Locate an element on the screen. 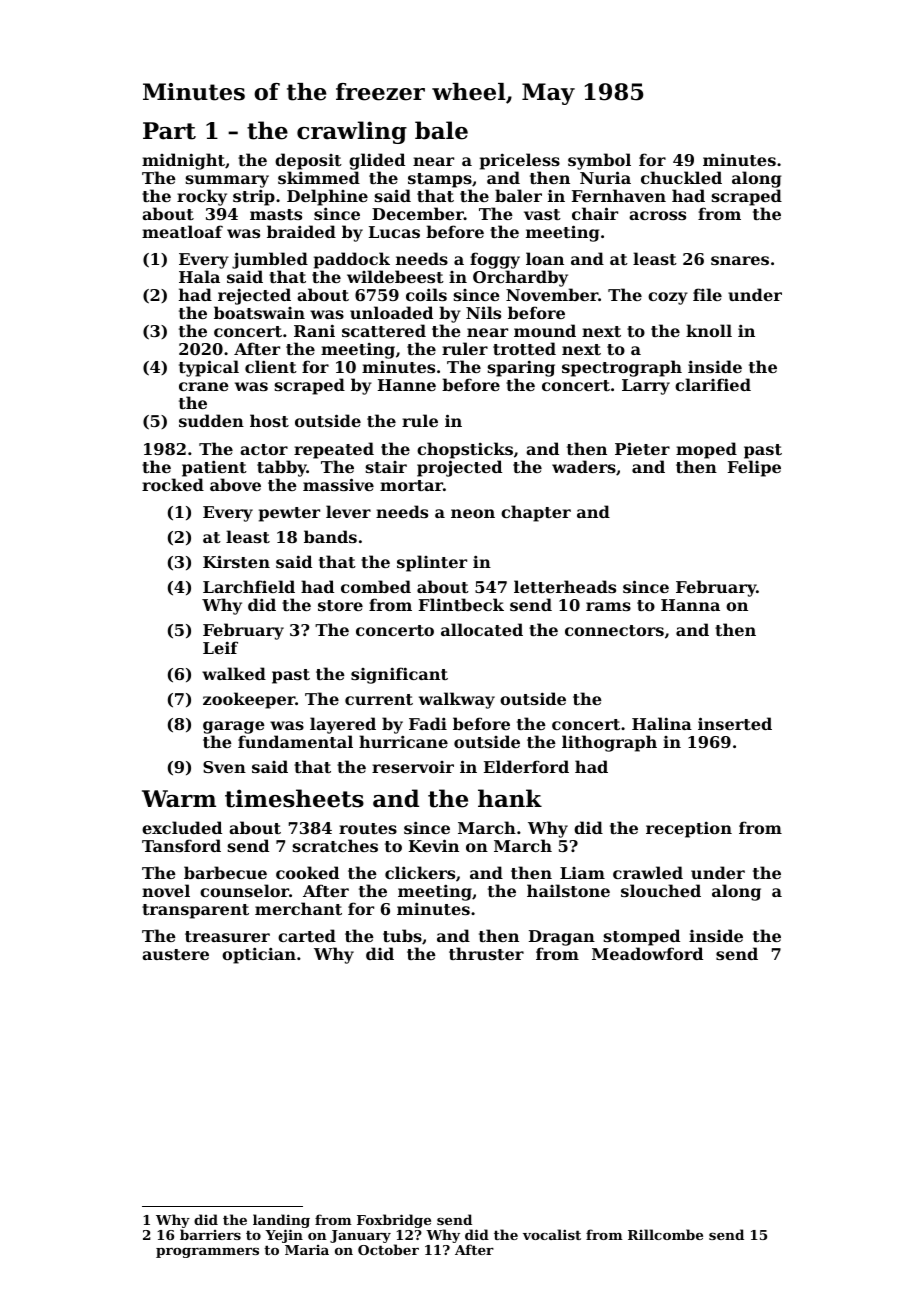 The image size is (924, 1314). Felipe is located at coordinates (754, 468).
